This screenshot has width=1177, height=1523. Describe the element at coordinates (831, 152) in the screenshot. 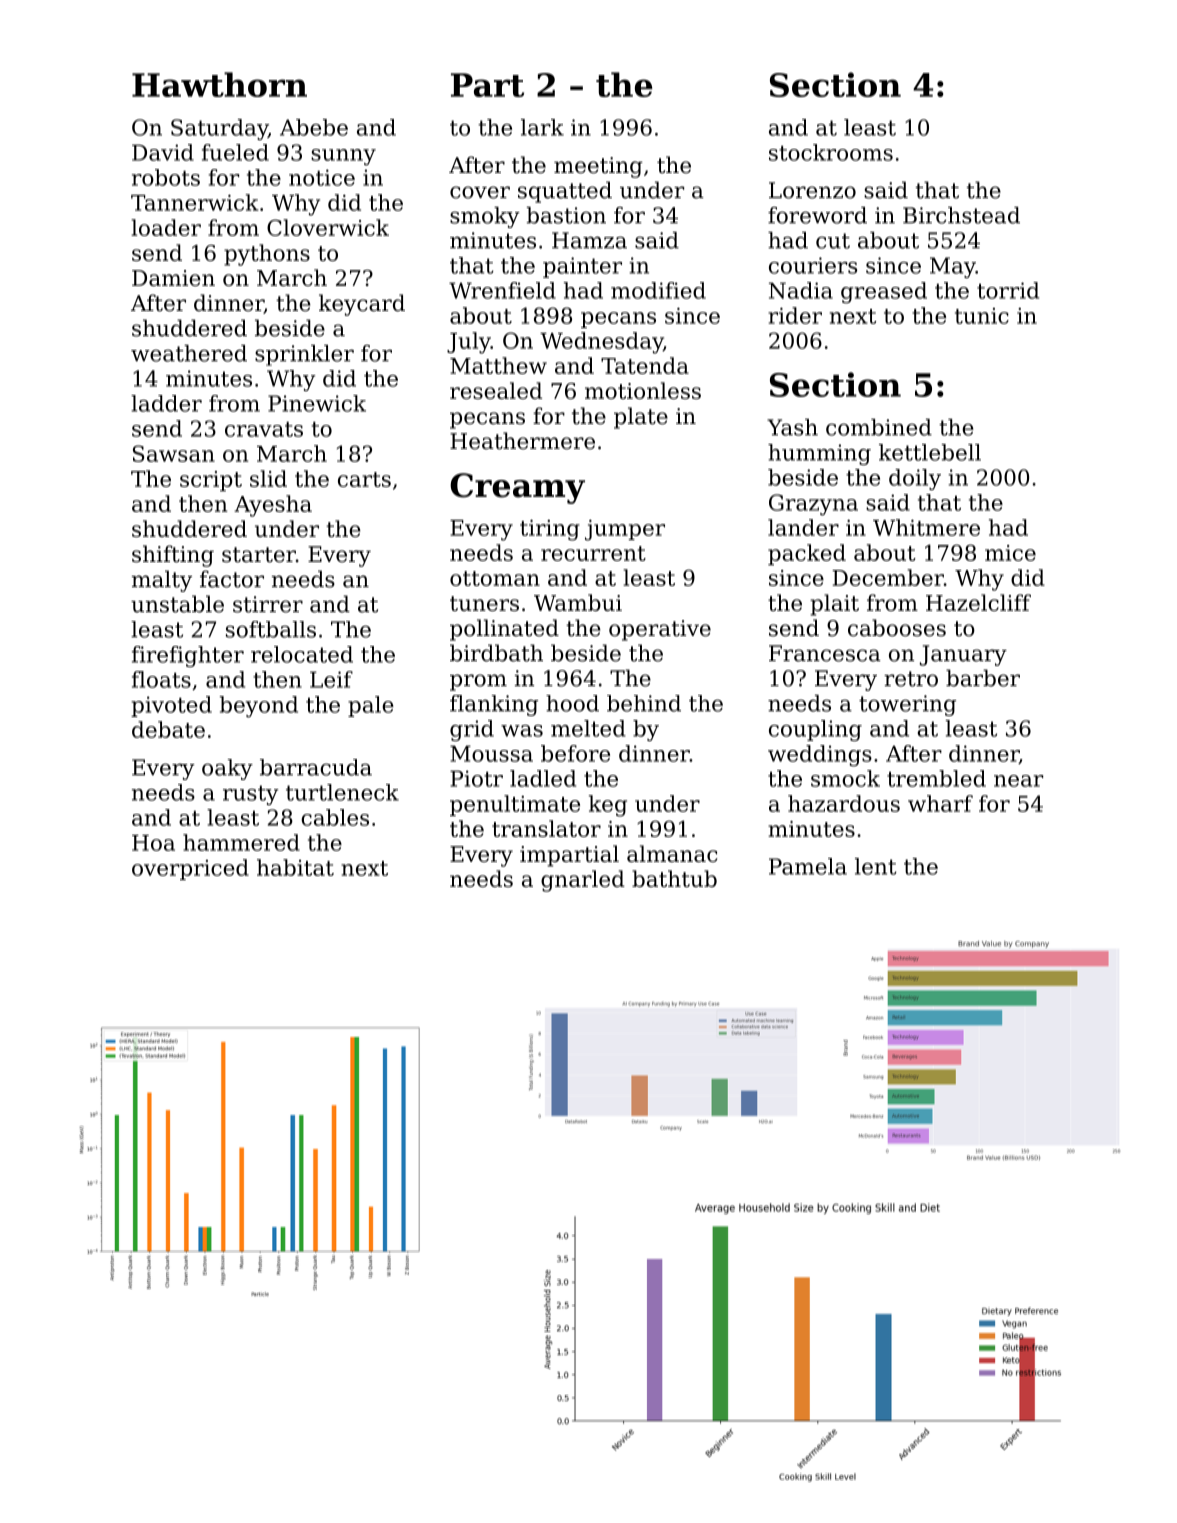

I see `stockrooms` at that location.
